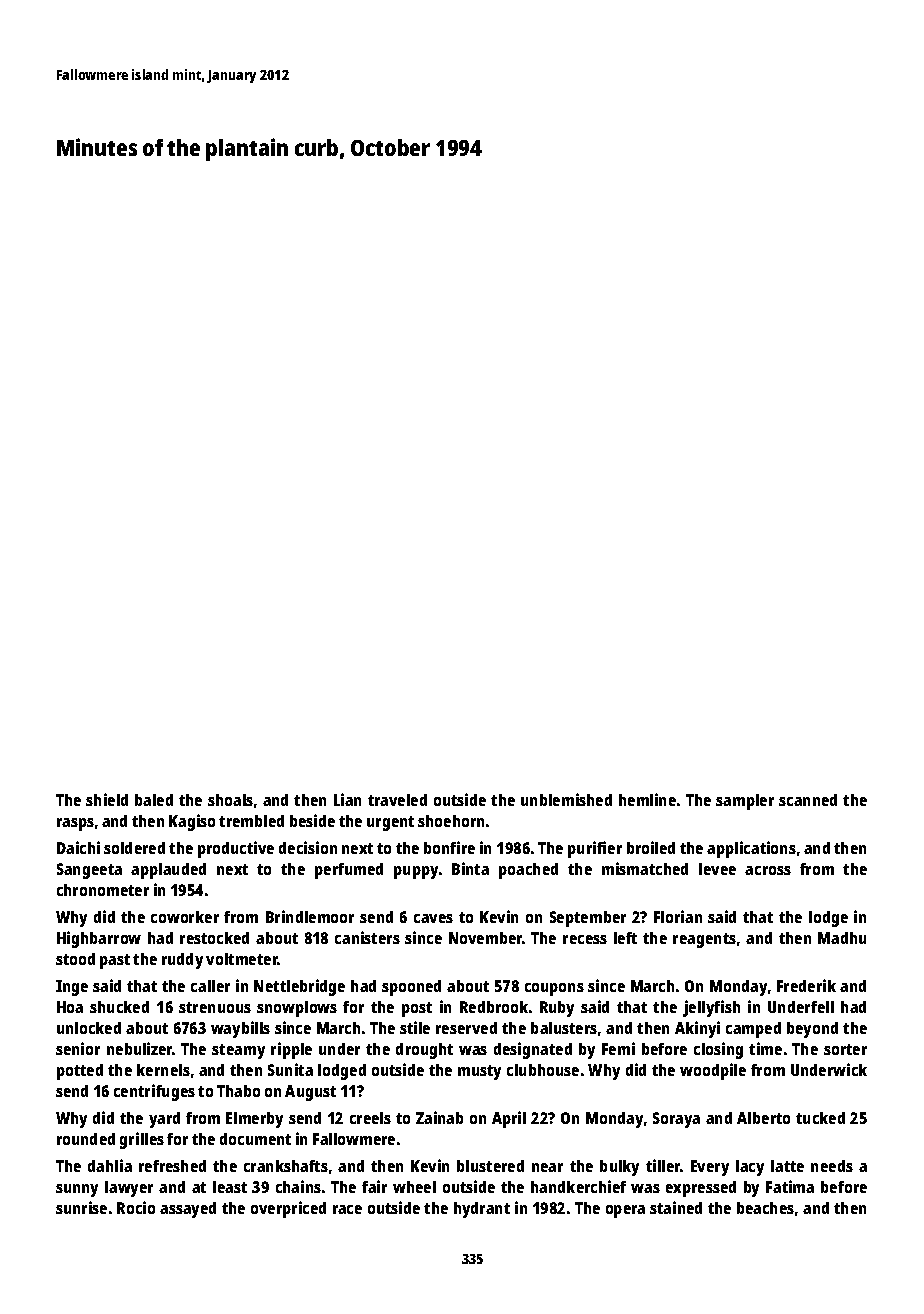 The width and height of the screenshot is (924, 1314). I want to click on shield, so click(107, 799).
